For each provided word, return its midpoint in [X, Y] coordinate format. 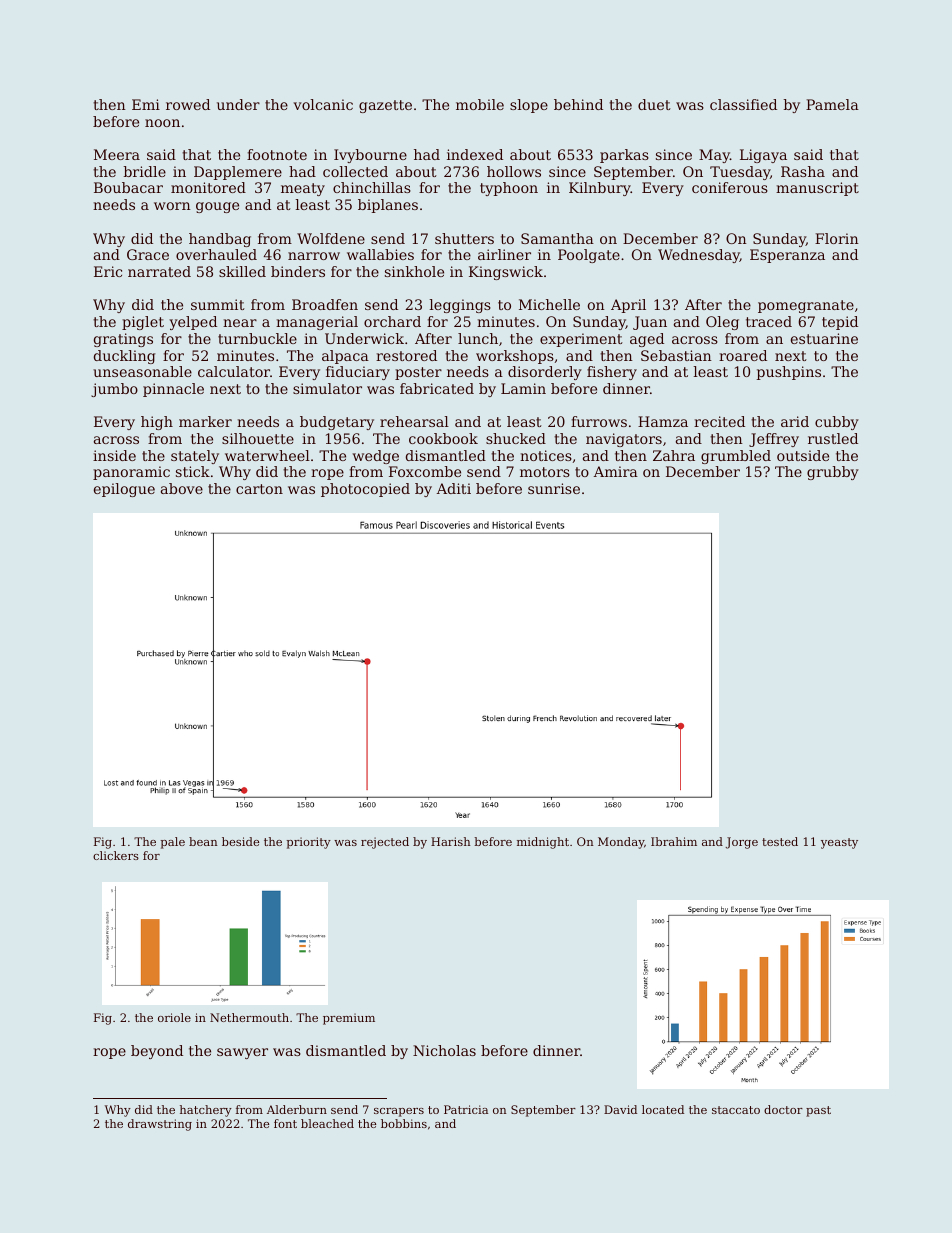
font [285, 1123]
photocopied [365, 490]
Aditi [454, 488]
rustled [833, 438]
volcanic [323, 104]
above [182, 488]
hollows [514, 171]
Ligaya [763, 156]
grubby [833, 473]
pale [173, 843]
